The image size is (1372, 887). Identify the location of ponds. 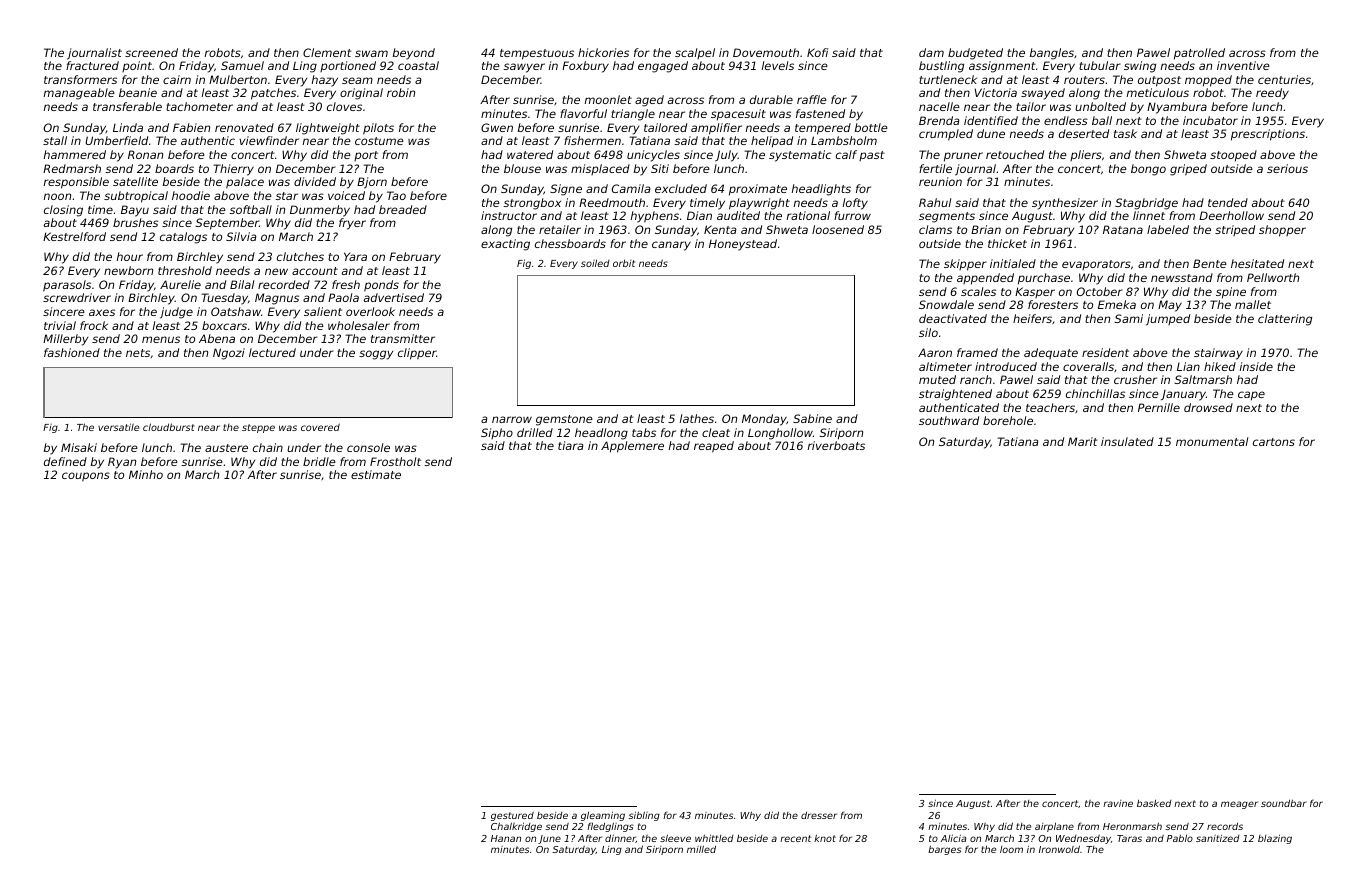
(381, 286).
